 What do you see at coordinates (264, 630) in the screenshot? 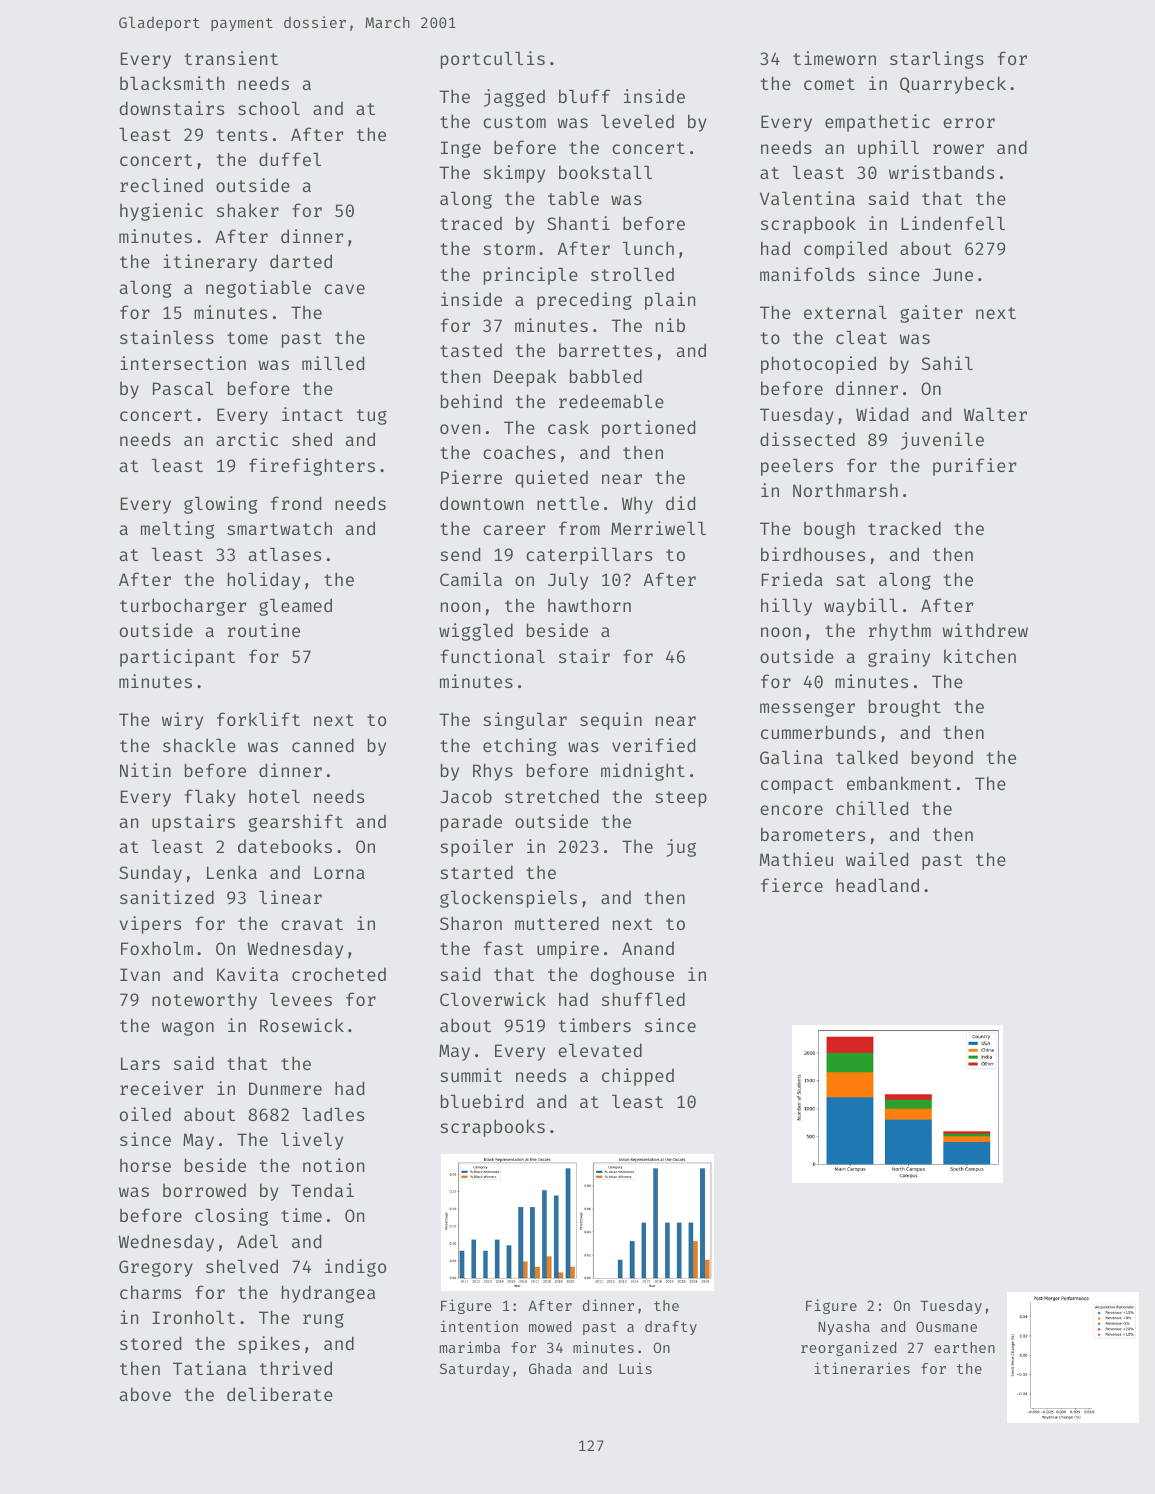
I see `routine` at bounding box center [264, 630].
